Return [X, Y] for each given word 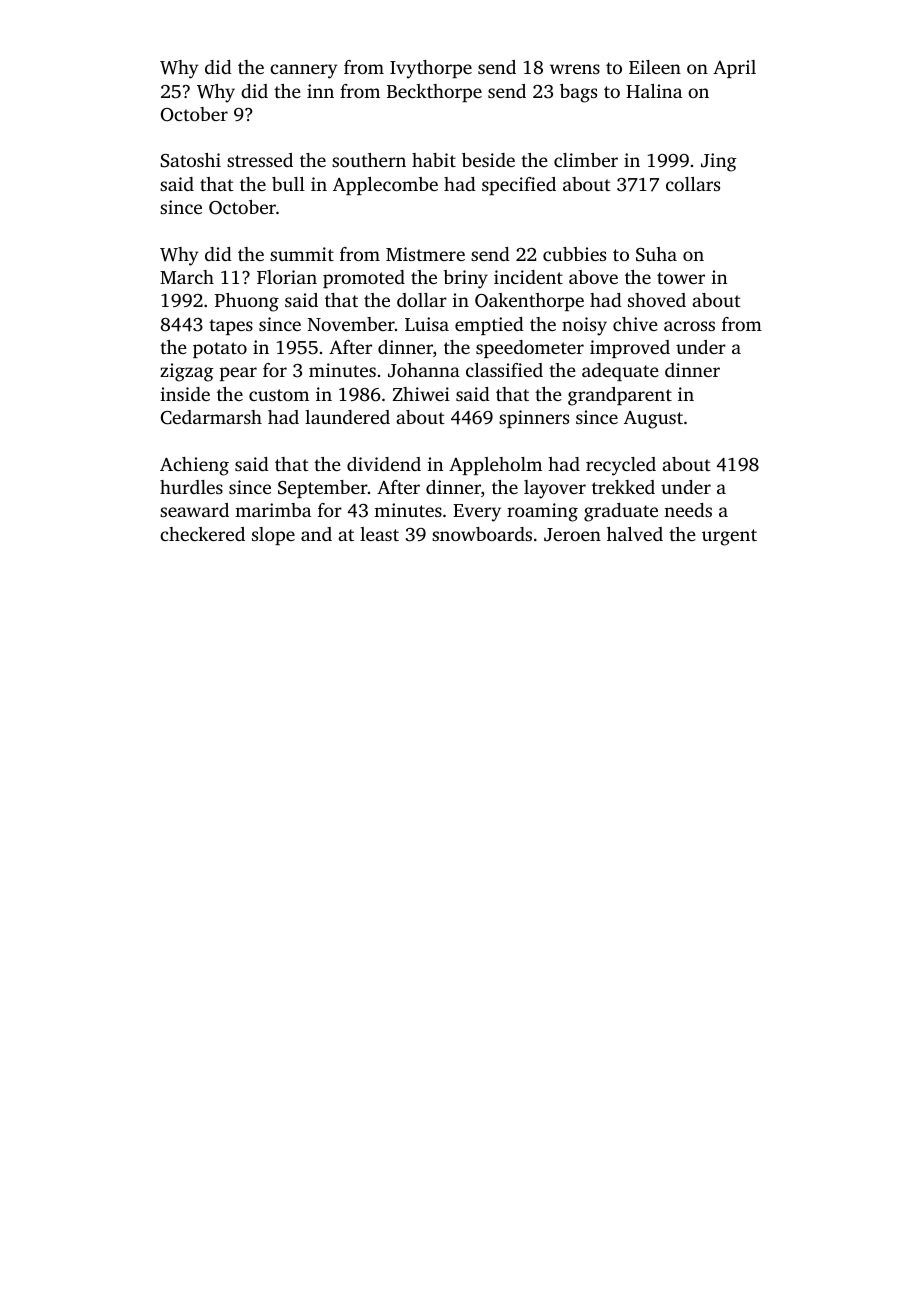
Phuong [247, 302]
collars [693, 184]
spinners [534, 419]
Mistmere [425, 254]
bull [288, 184]
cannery [304, 71]
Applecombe [385, 186]
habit [434, 160]
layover [555, 489]
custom [279, 395]
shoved [657, 300]
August [653, 420]
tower [681, 278]
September [323, 489]
